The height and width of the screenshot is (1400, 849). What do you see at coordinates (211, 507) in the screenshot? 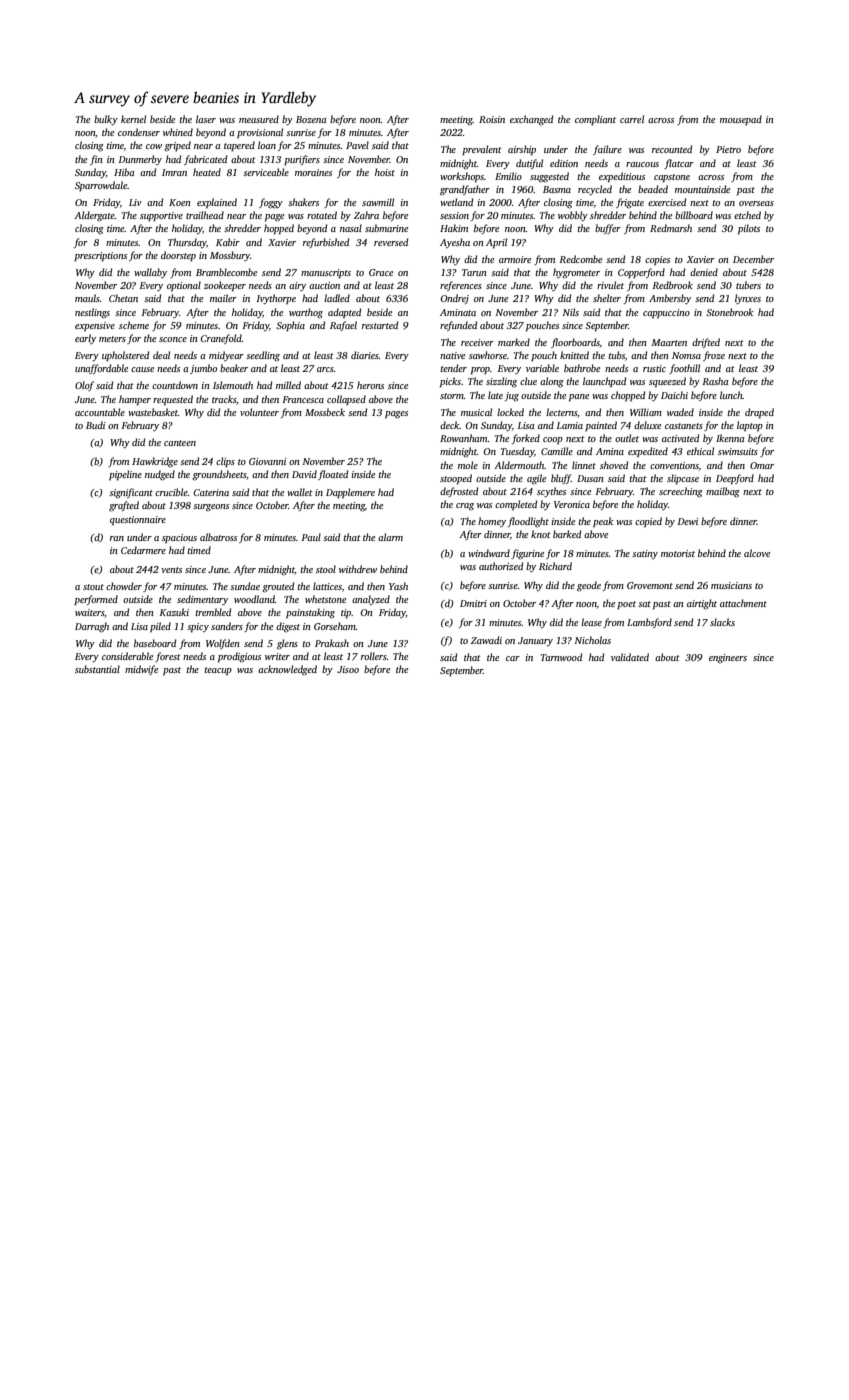
I see `surgeons` at bounding box center [211, 507].
